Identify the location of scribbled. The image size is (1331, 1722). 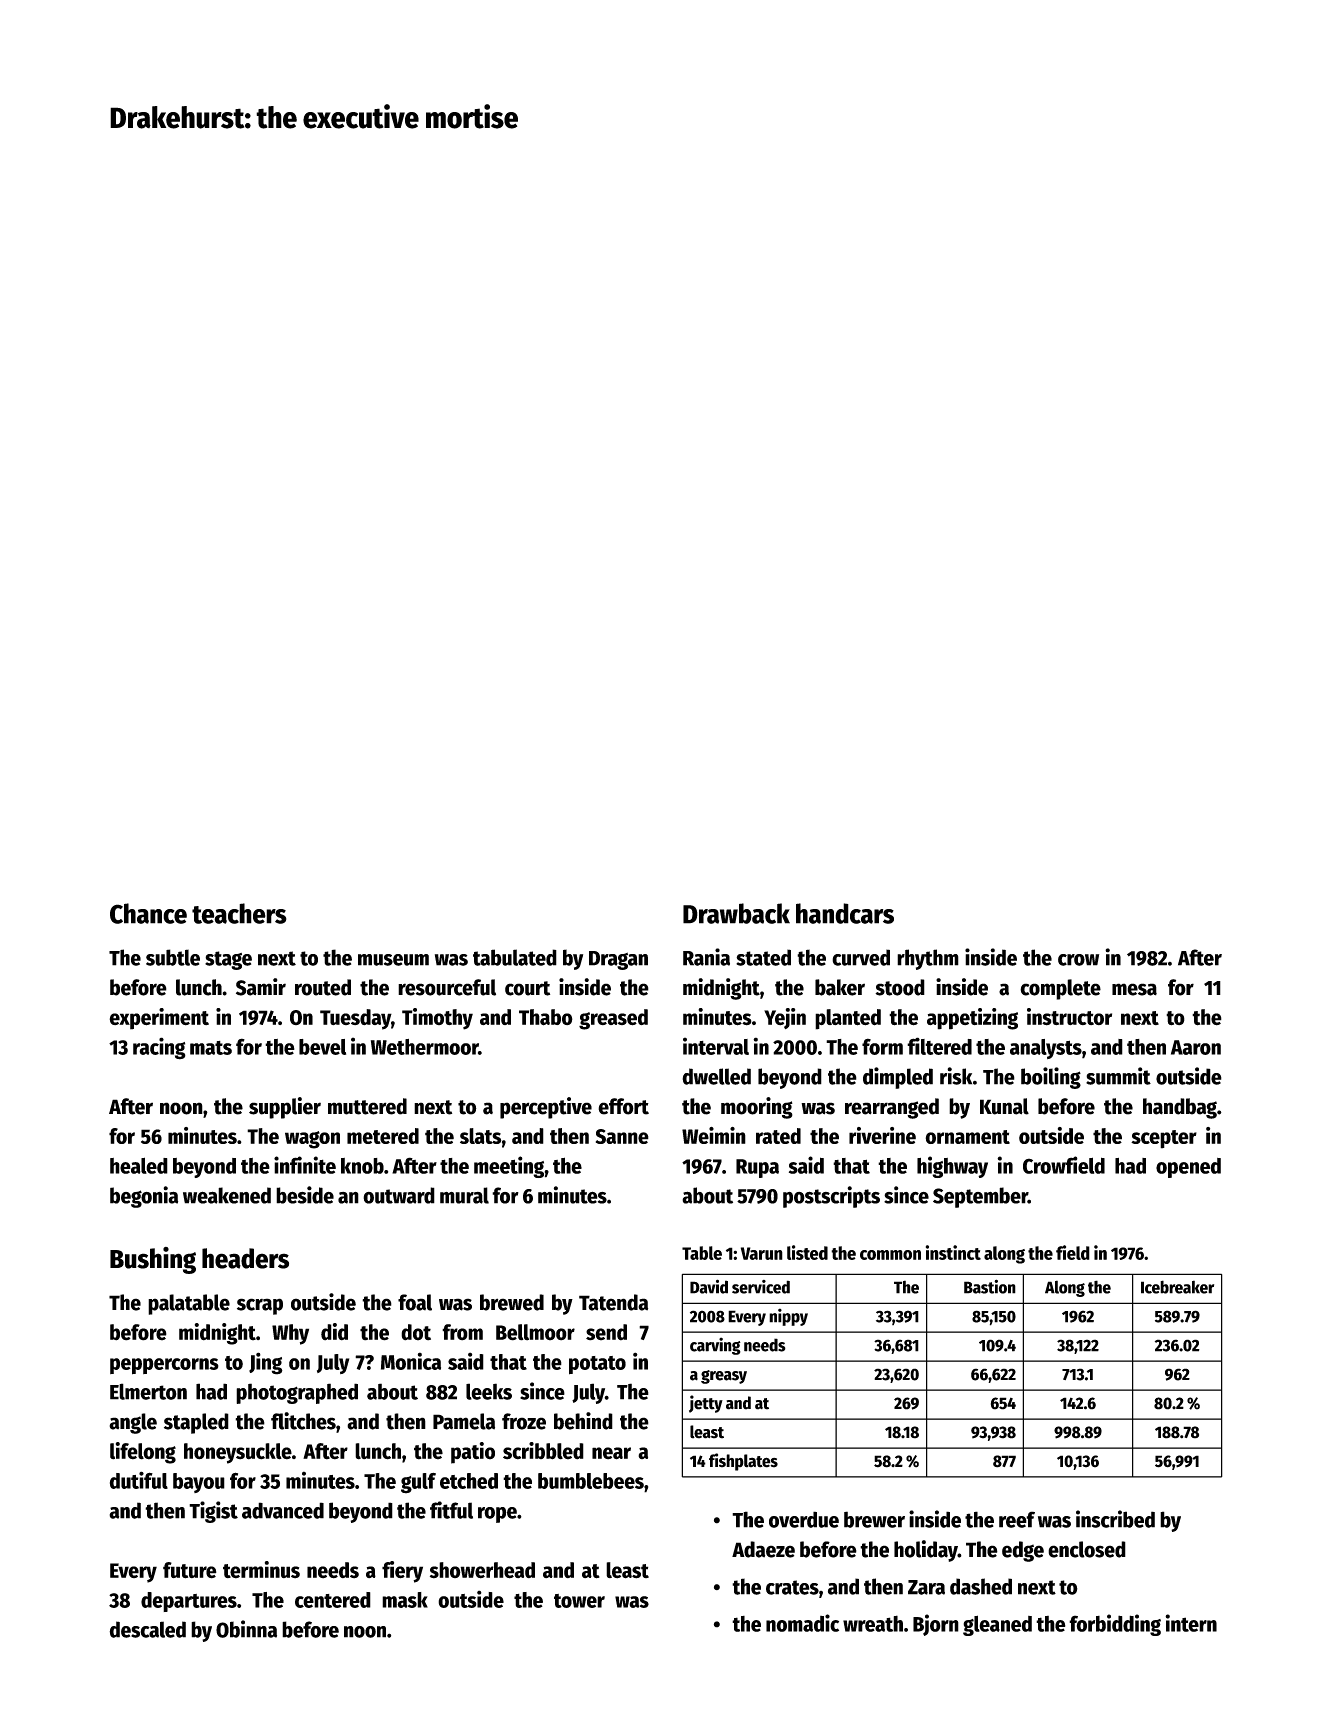
(543, 1451).
